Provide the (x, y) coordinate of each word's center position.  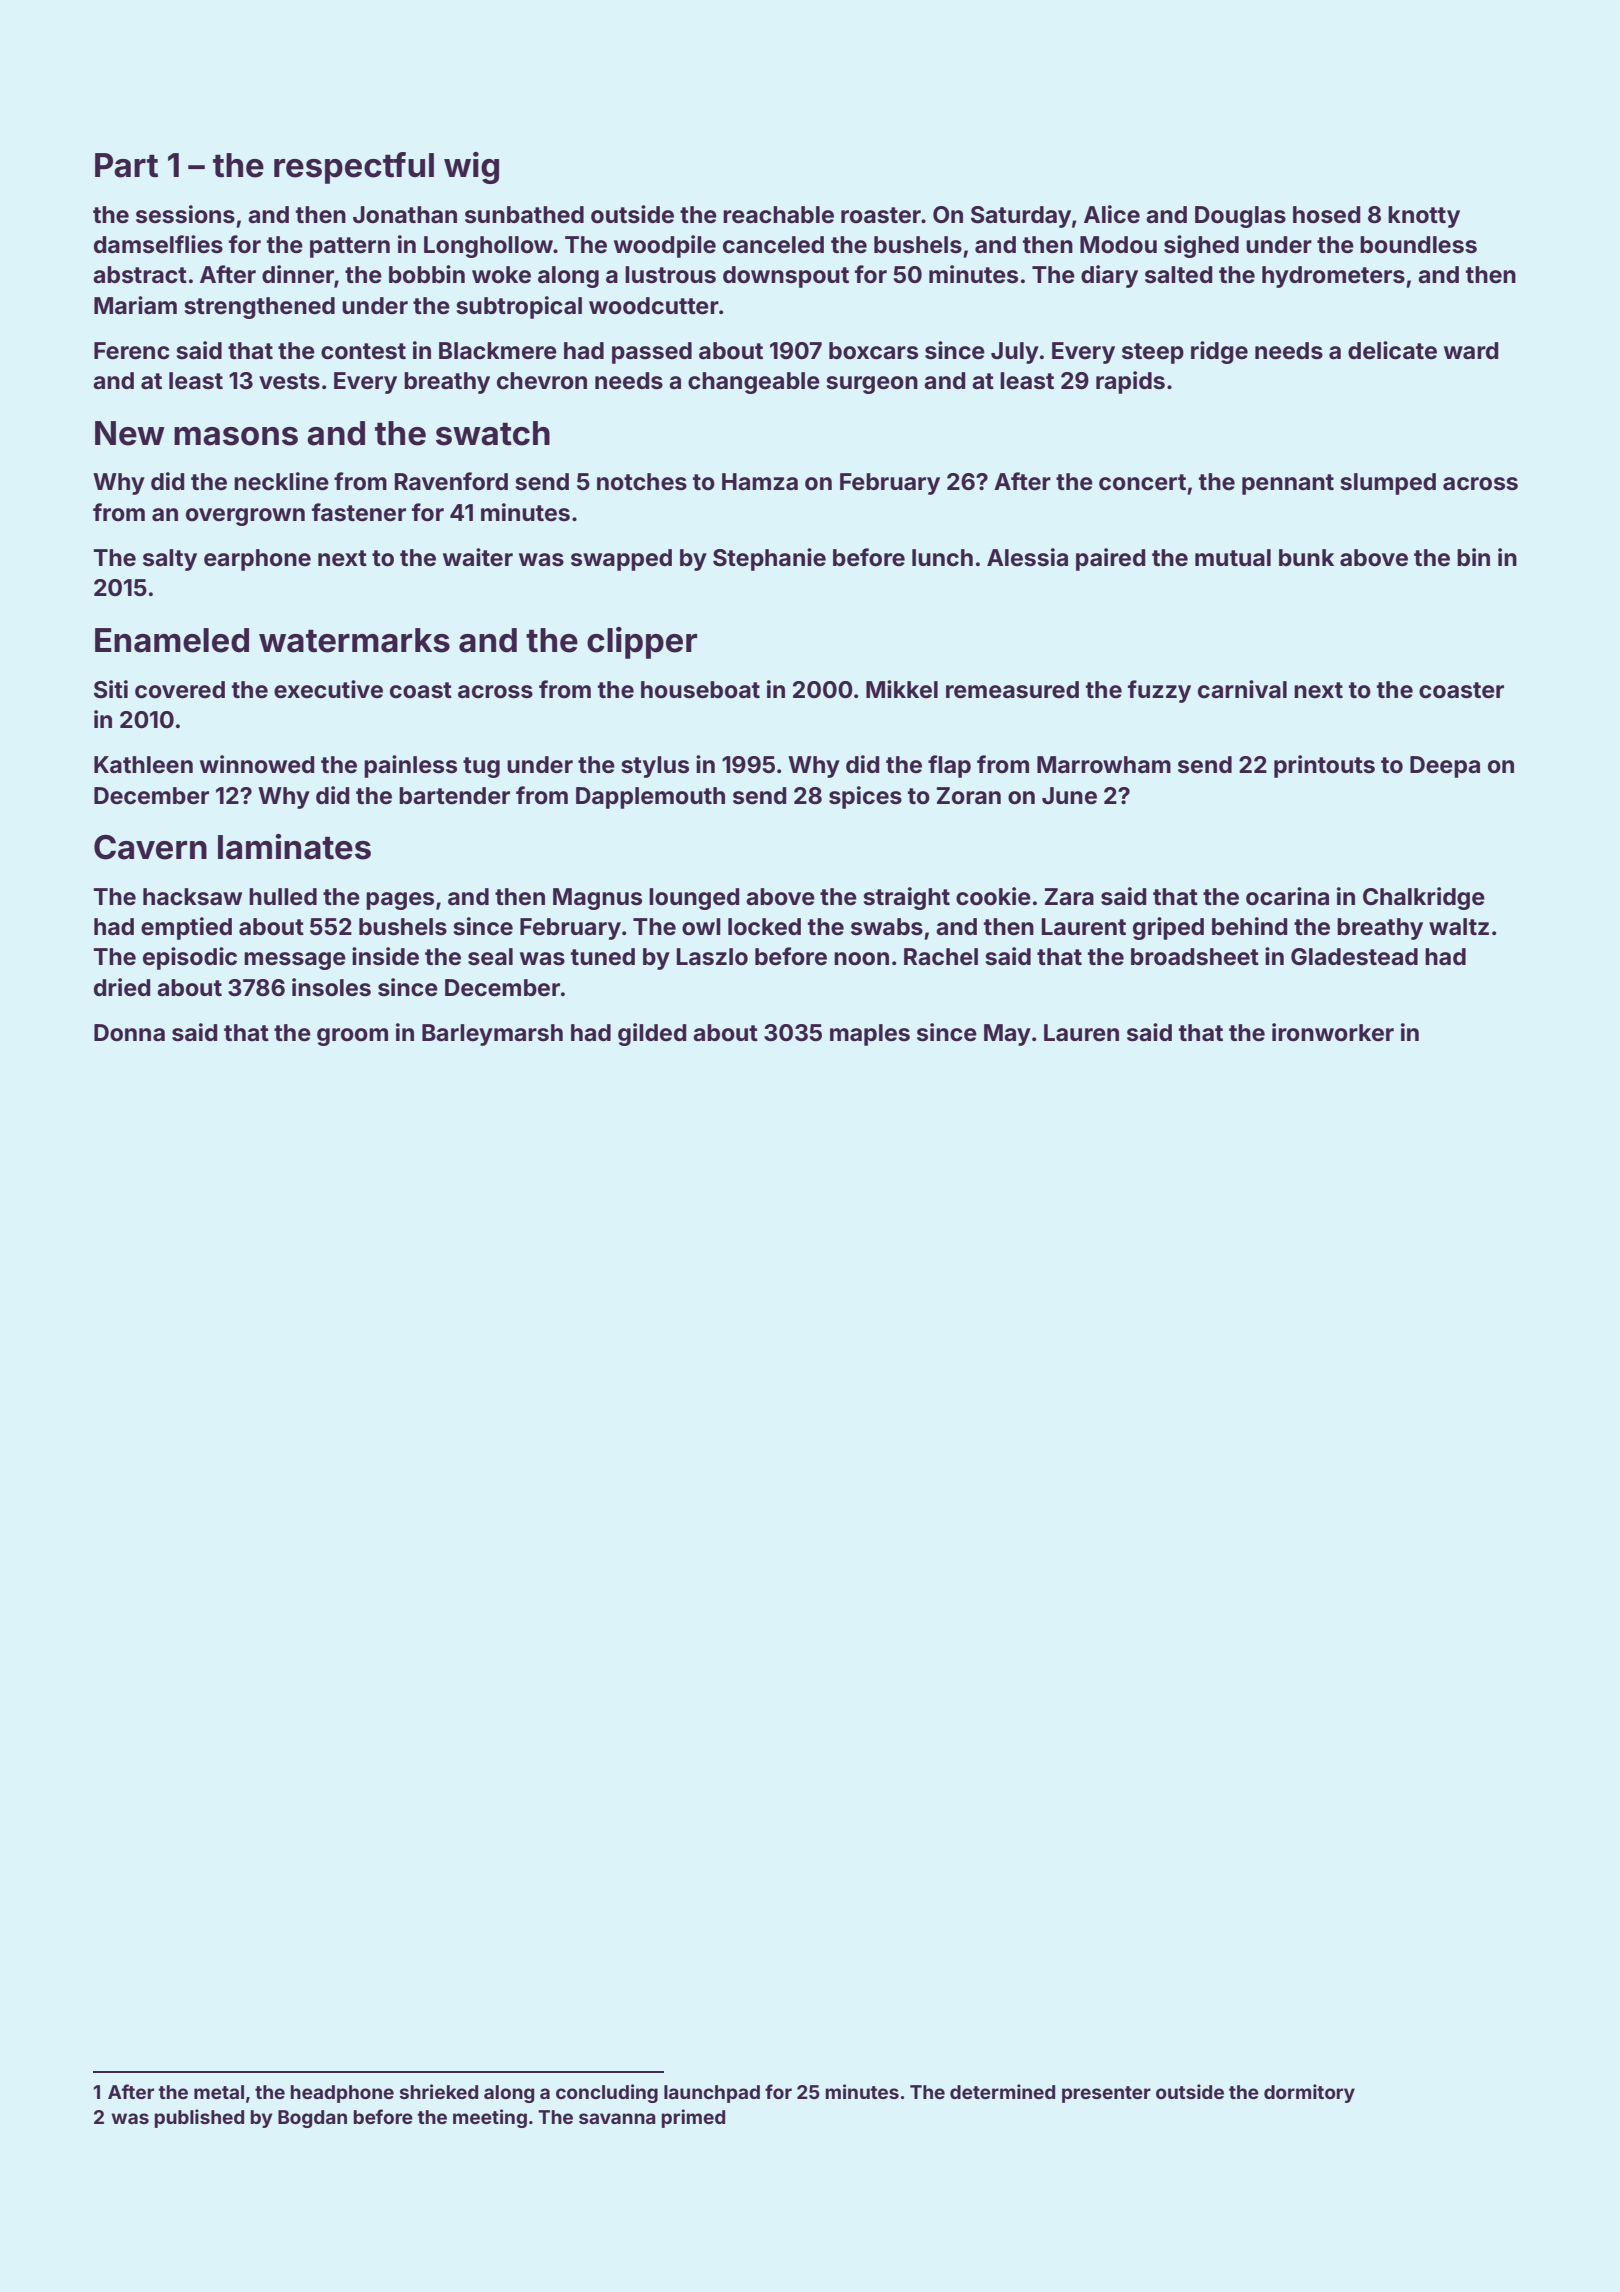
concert (1142, 482)
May (1007, 1035)
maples (870, 1035)
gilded (652, 1034)
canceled (773, 245)
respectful (354, 168)
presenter (1106, 2094)
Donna (129, 1033)
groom (352, 1037)
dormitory (1309, 2093)
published (199, 2118)
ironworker (1333, 1032)
